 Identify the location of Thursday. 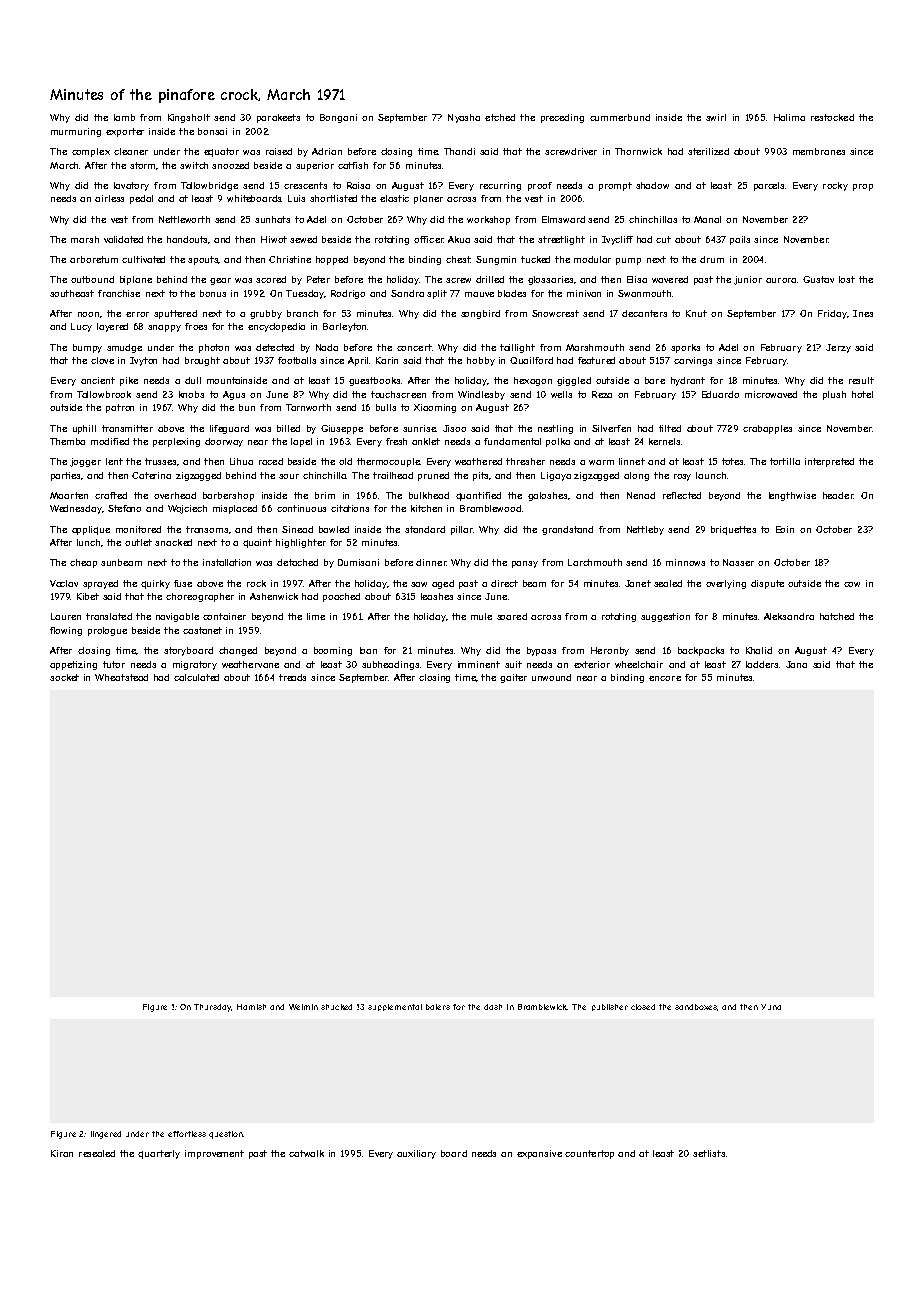
(213, 1008).
